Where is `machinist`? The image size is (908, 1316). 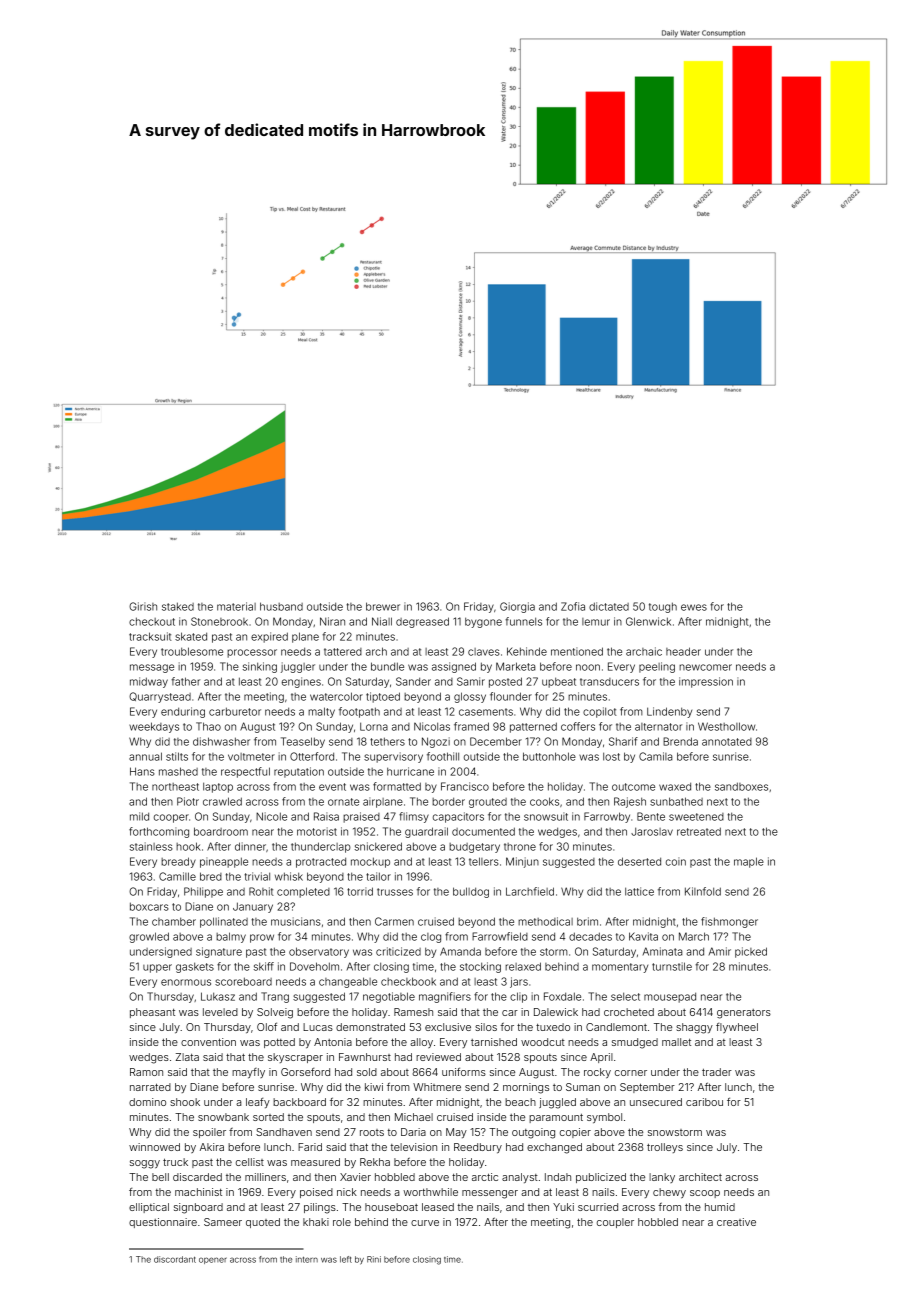 machinist is located at coordinates (198, 1192).
